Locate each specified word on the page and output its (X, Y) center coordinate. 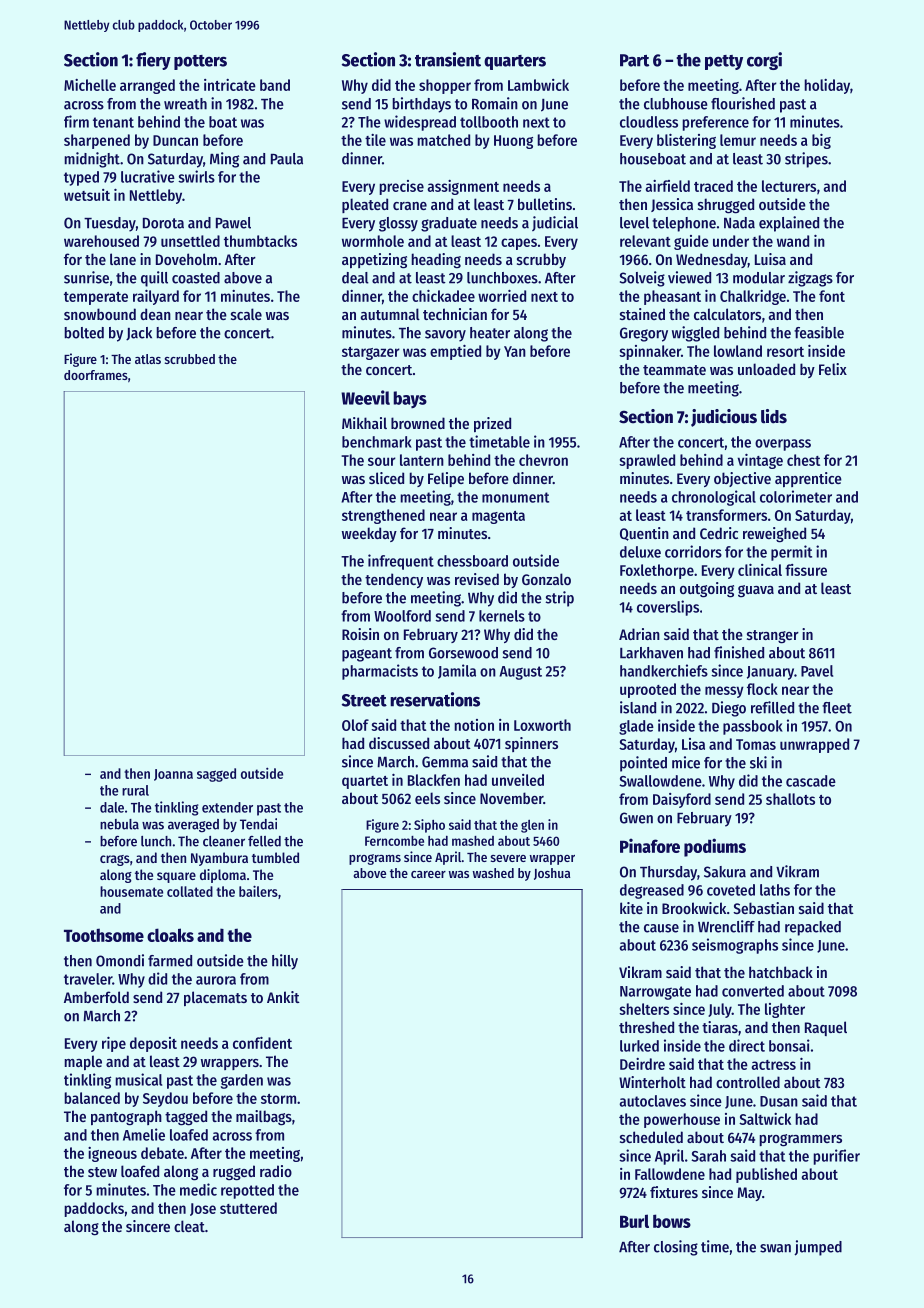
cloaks (170, 935)
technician (455, 314)
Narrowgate (655, 993)
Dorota (163, 223)
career (428, 874)
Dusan (779, 1101)
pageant (367, 655)
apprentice (808, 479)
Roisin (360, 634)
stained (642, 314)
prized (492, 424)
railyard (156, 297)
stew (102, 1172)
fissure (806, 570)
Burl (634, 1221)
